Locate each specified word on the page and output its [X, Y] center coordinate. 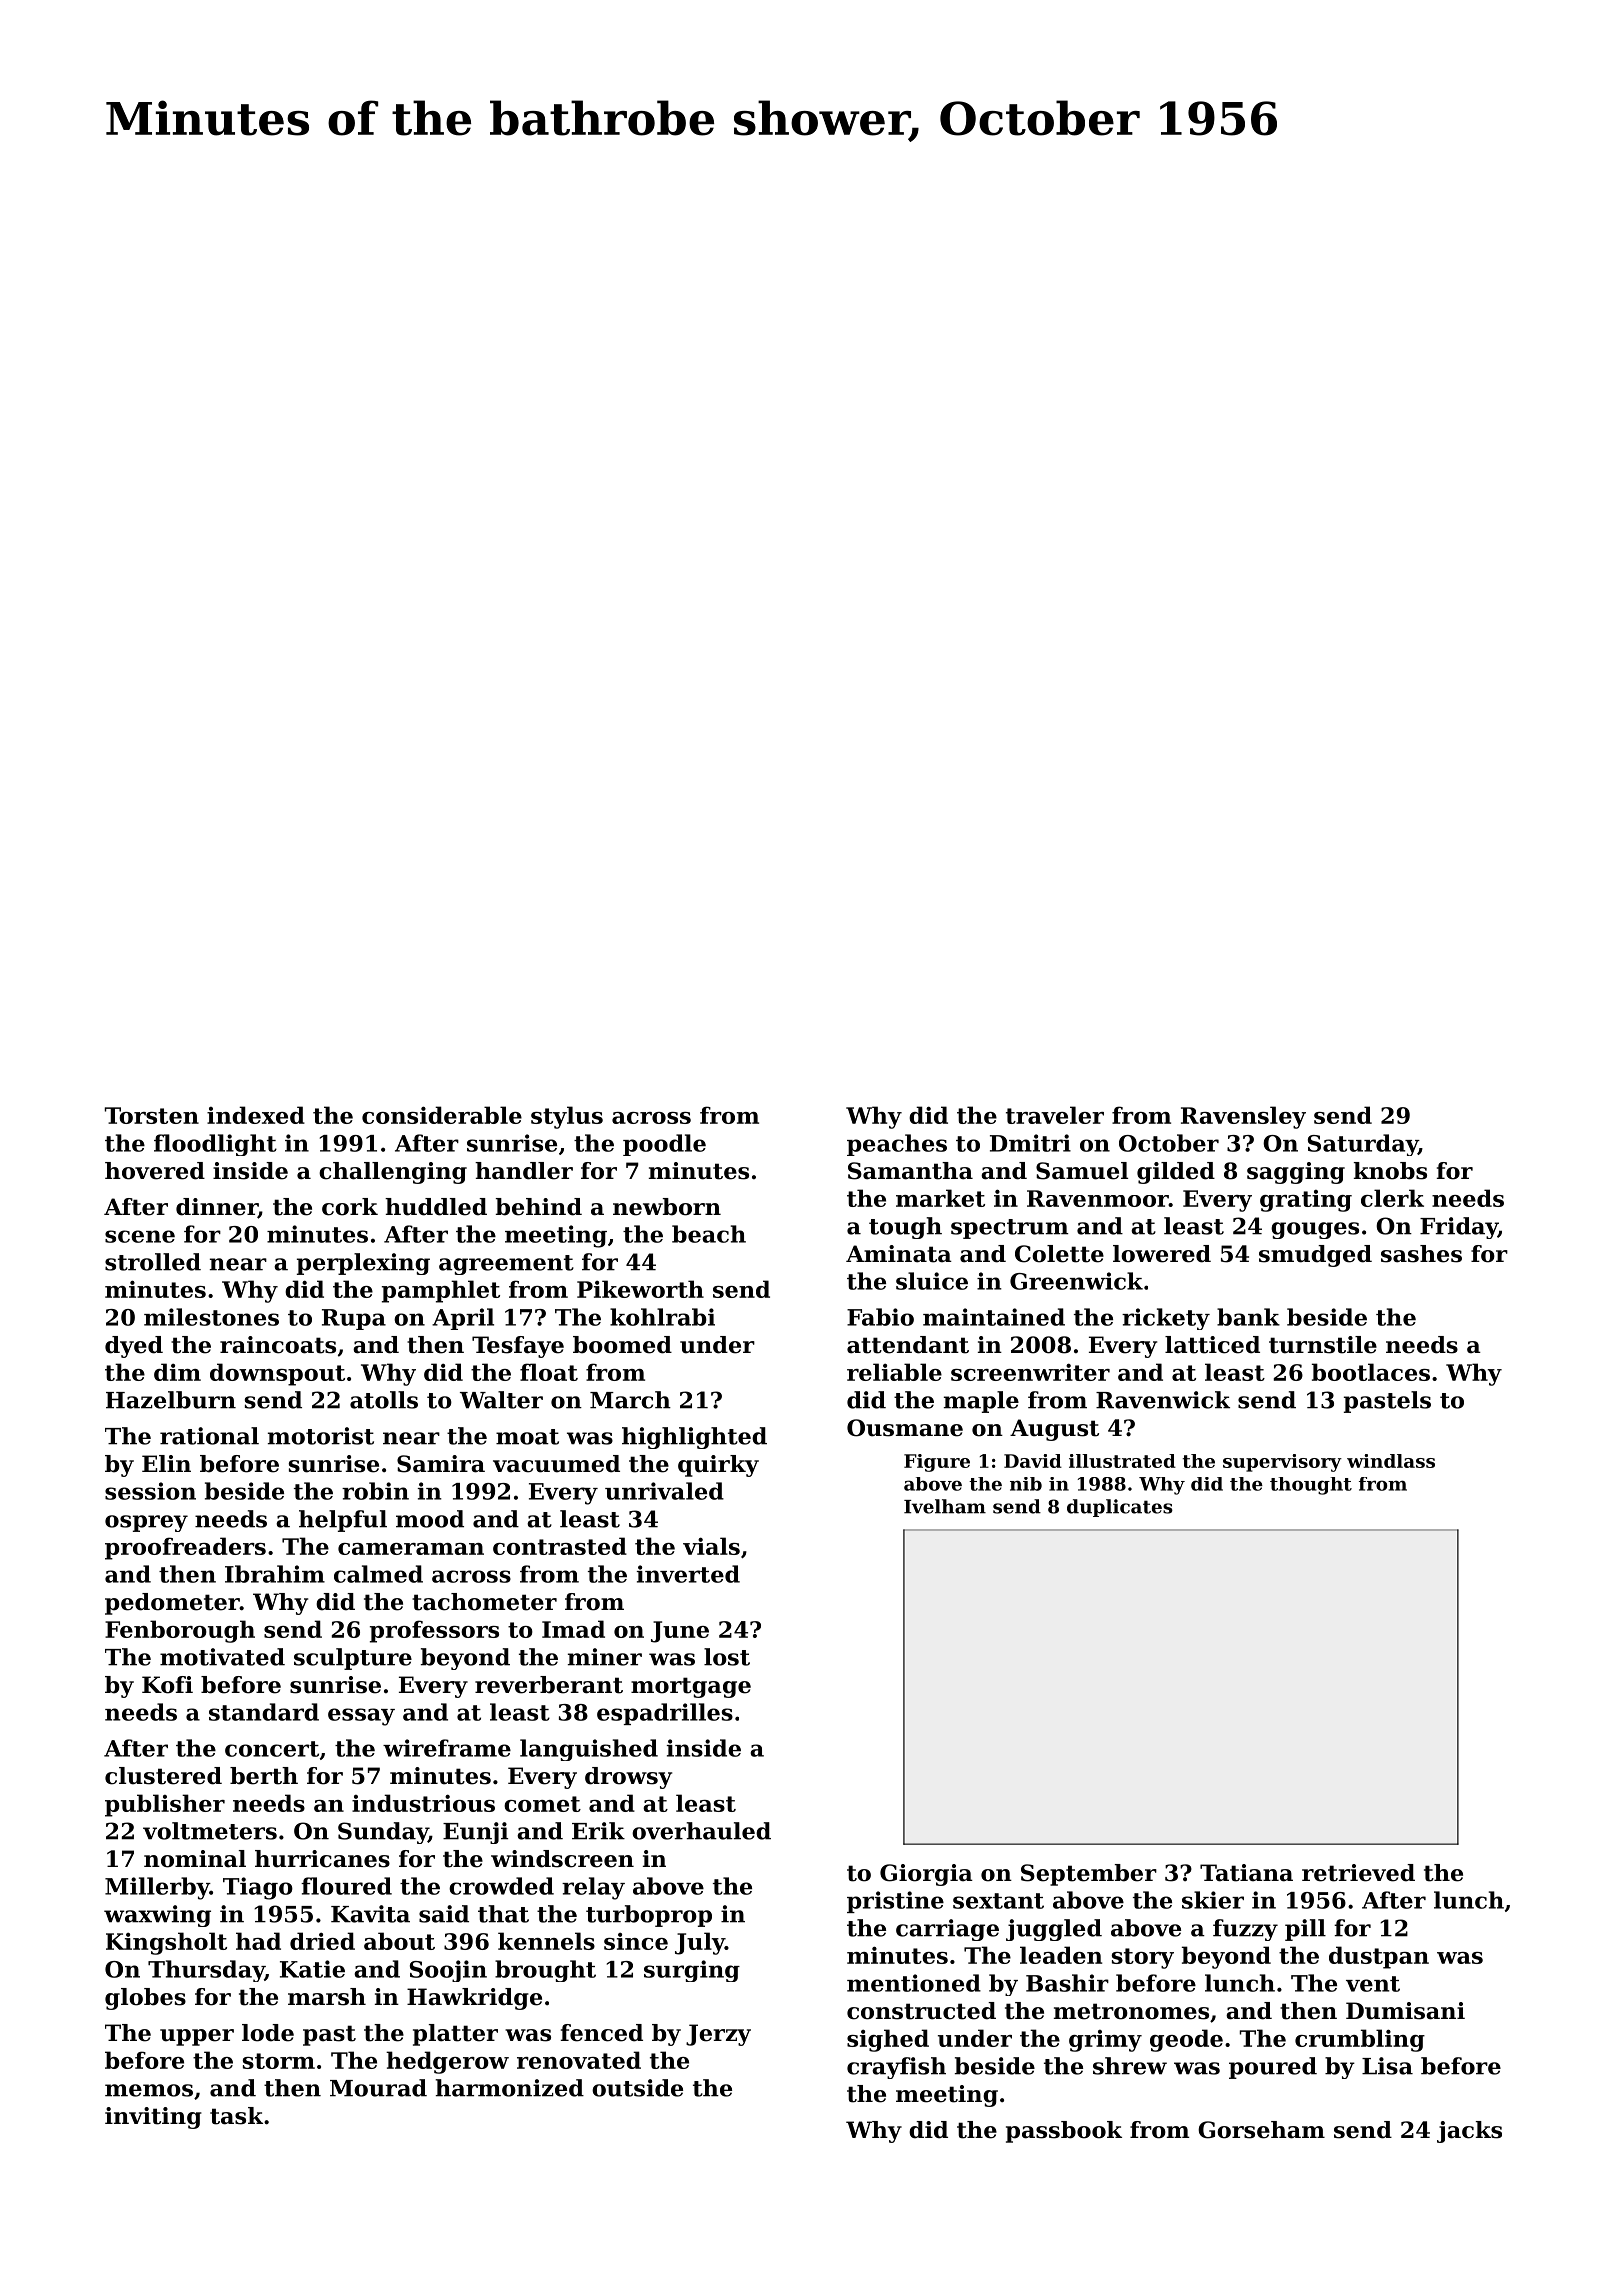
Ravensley [1243, 1117]
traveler [1055, 1115]
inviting [153, 2118]
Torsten [151, 1115]
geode [1186, 2040]
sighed [888, 2040]
